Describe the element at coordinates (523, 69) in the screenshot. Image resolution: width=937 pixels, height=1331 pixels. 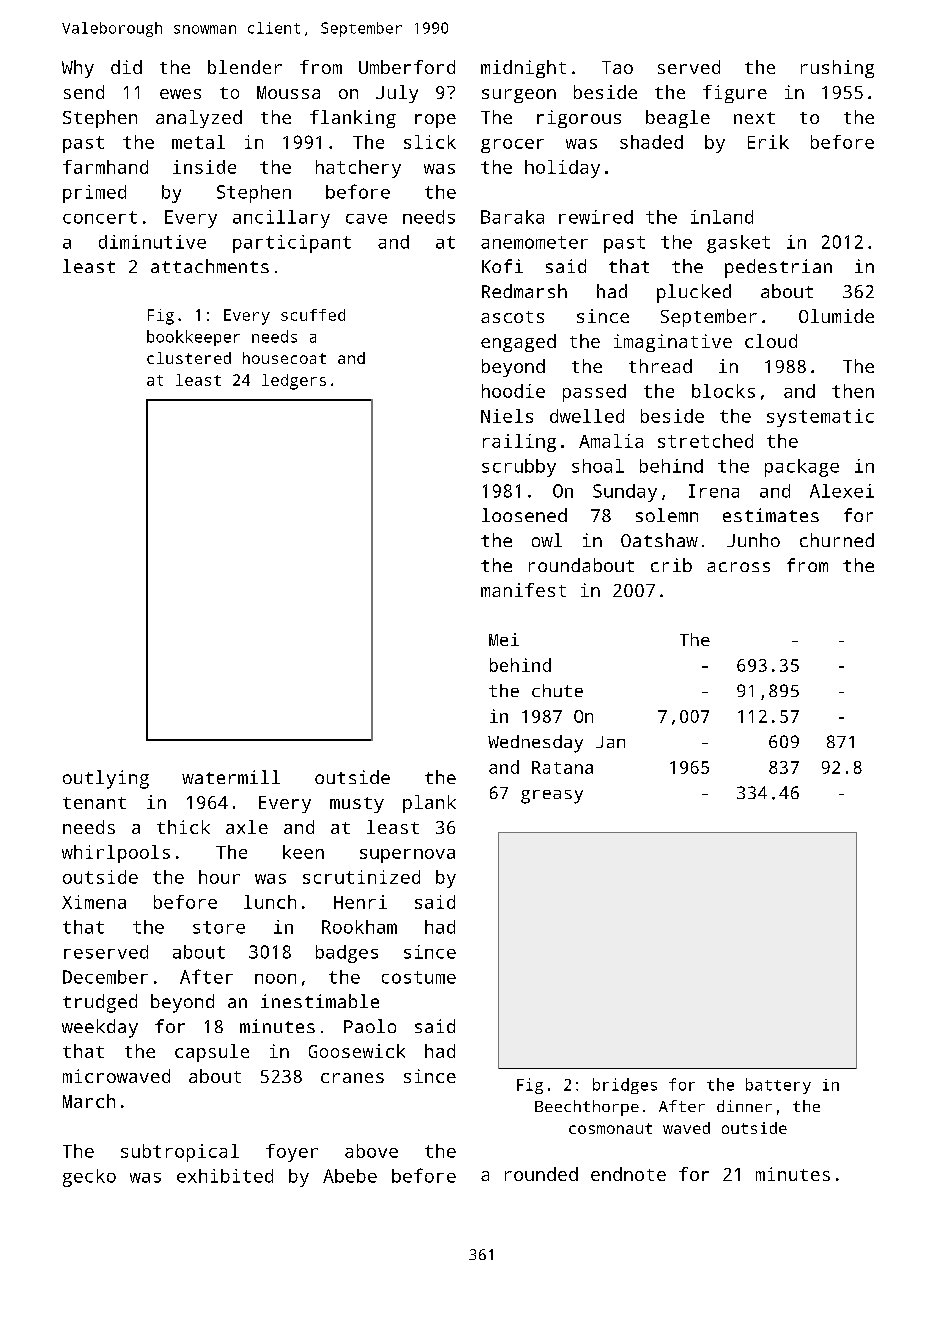
I see `midnight` at that location.
